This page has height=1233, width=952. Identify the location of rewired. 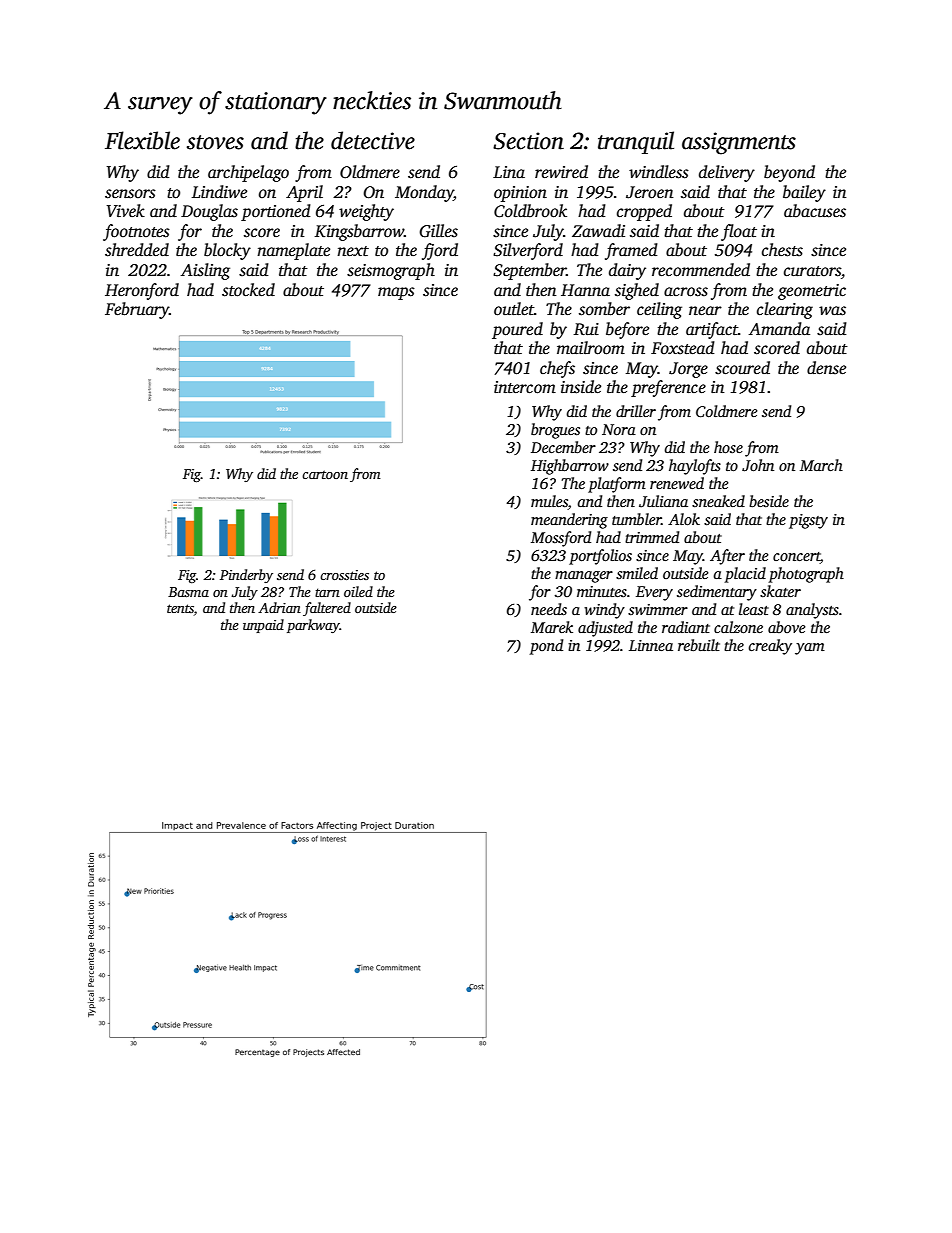
(561, 171).
